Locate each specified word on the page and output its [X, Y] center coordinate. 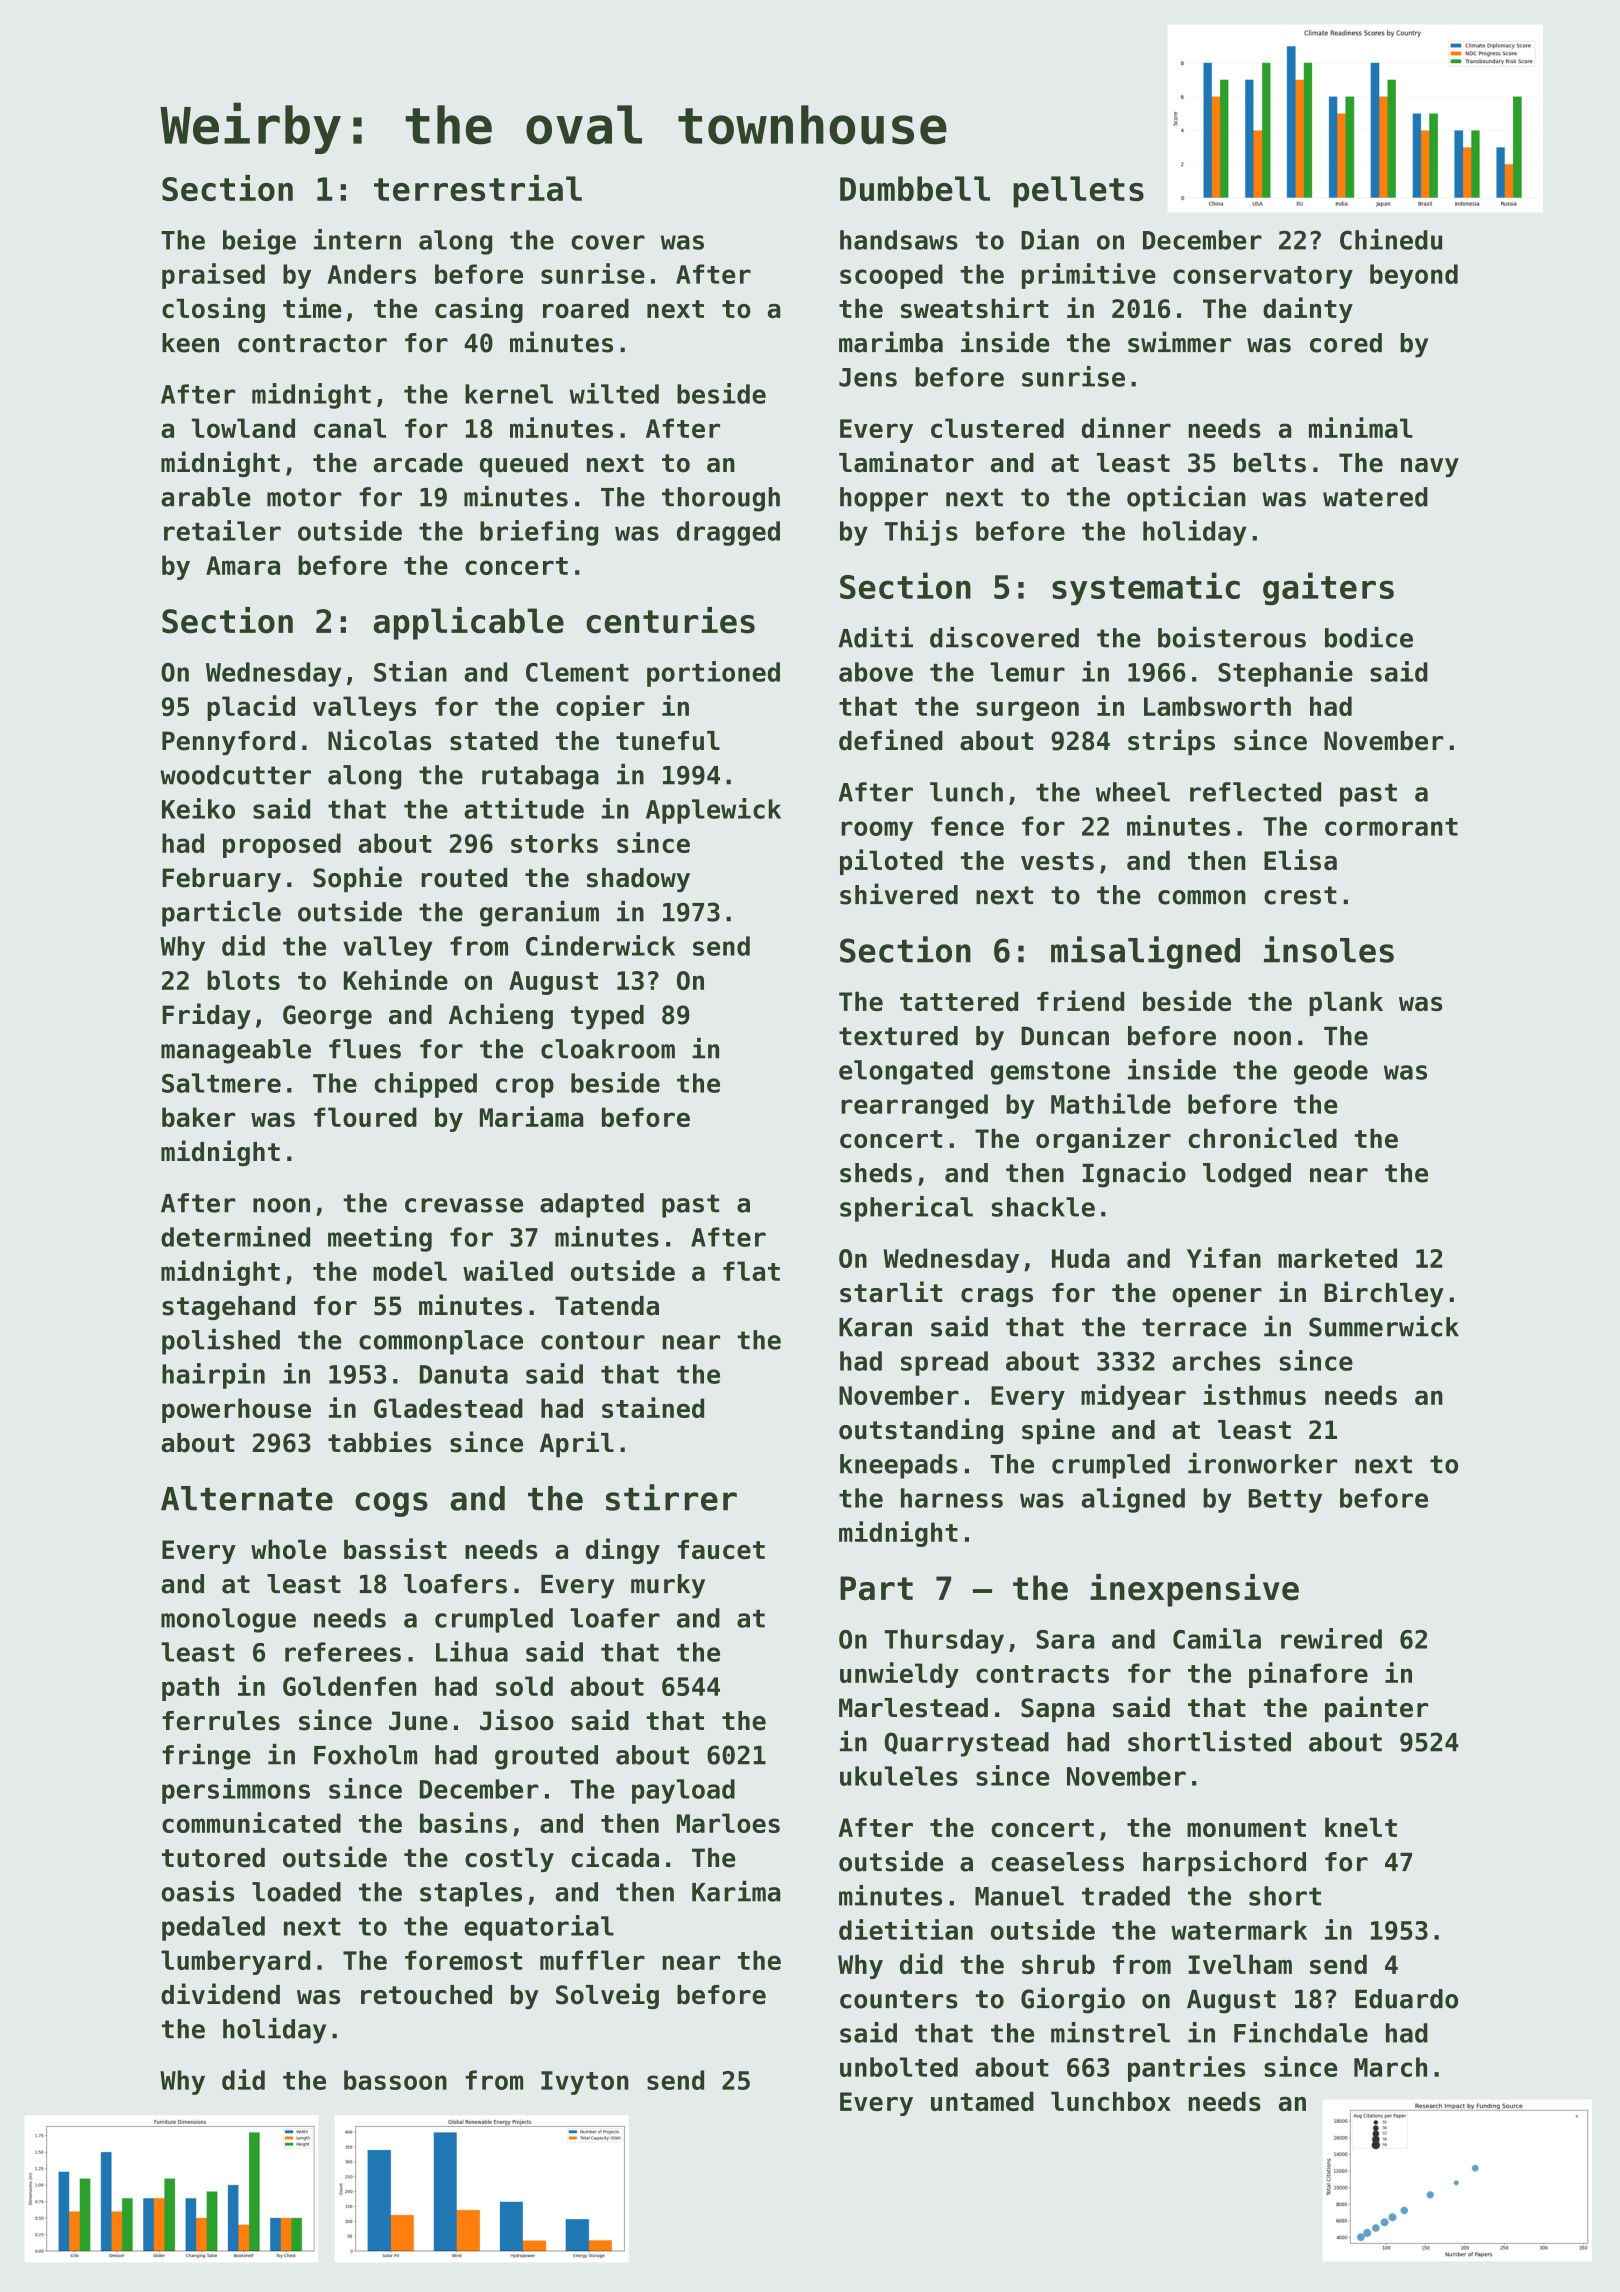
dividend [220, 1994]
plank [1346, 1003]
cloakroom [608, 1049]
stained [653, 1407]
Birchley [1384, 1294]
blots [243, 980]
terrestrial [478, 187]
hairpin [213, 1376]
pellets [1078, 192]
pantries [1186, 2069]
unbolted [899, 2067]
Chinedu [1391, 239]
